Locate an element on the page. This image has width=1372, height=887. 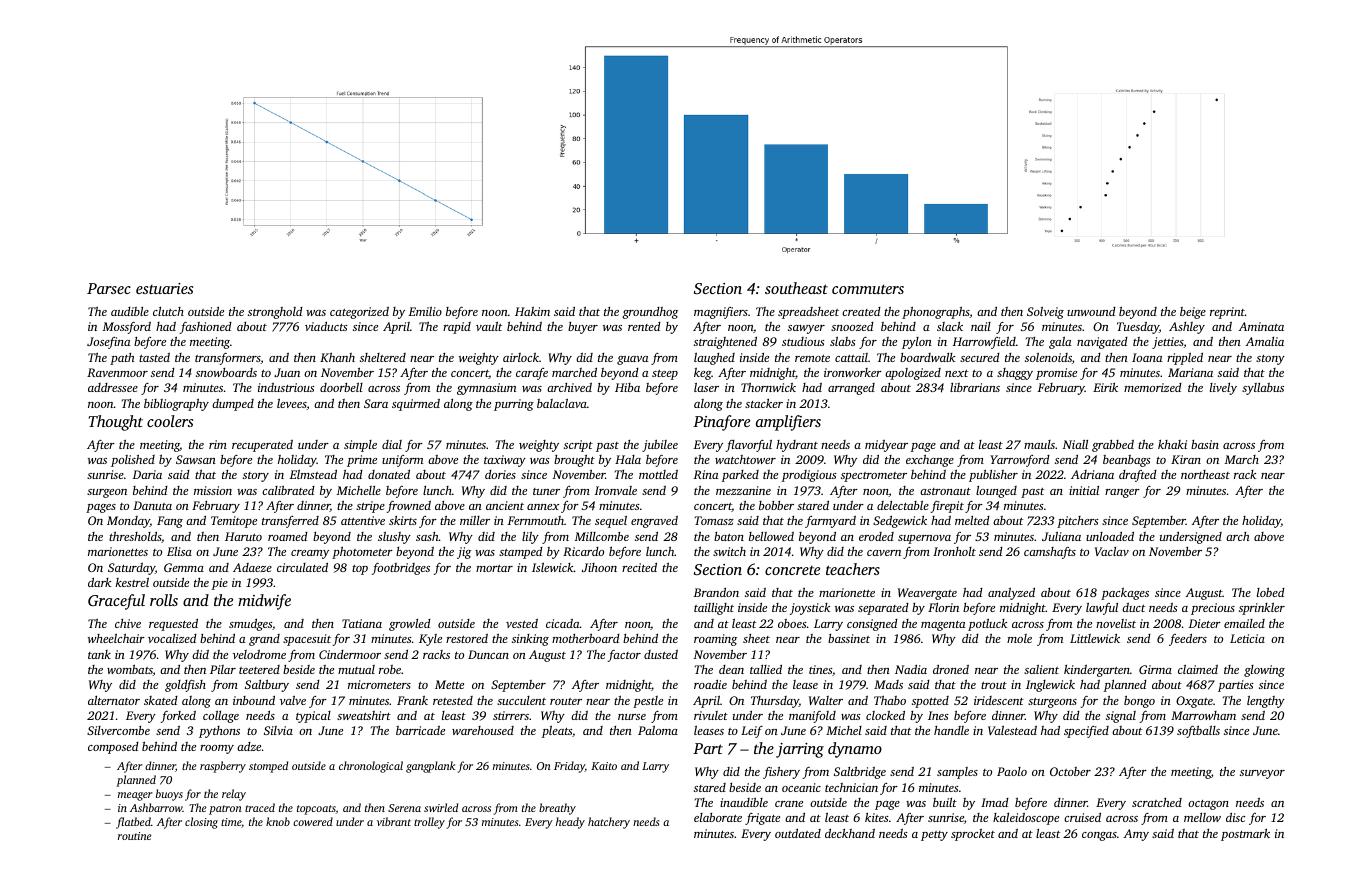
buoys is located at coordinates (169, 795).
